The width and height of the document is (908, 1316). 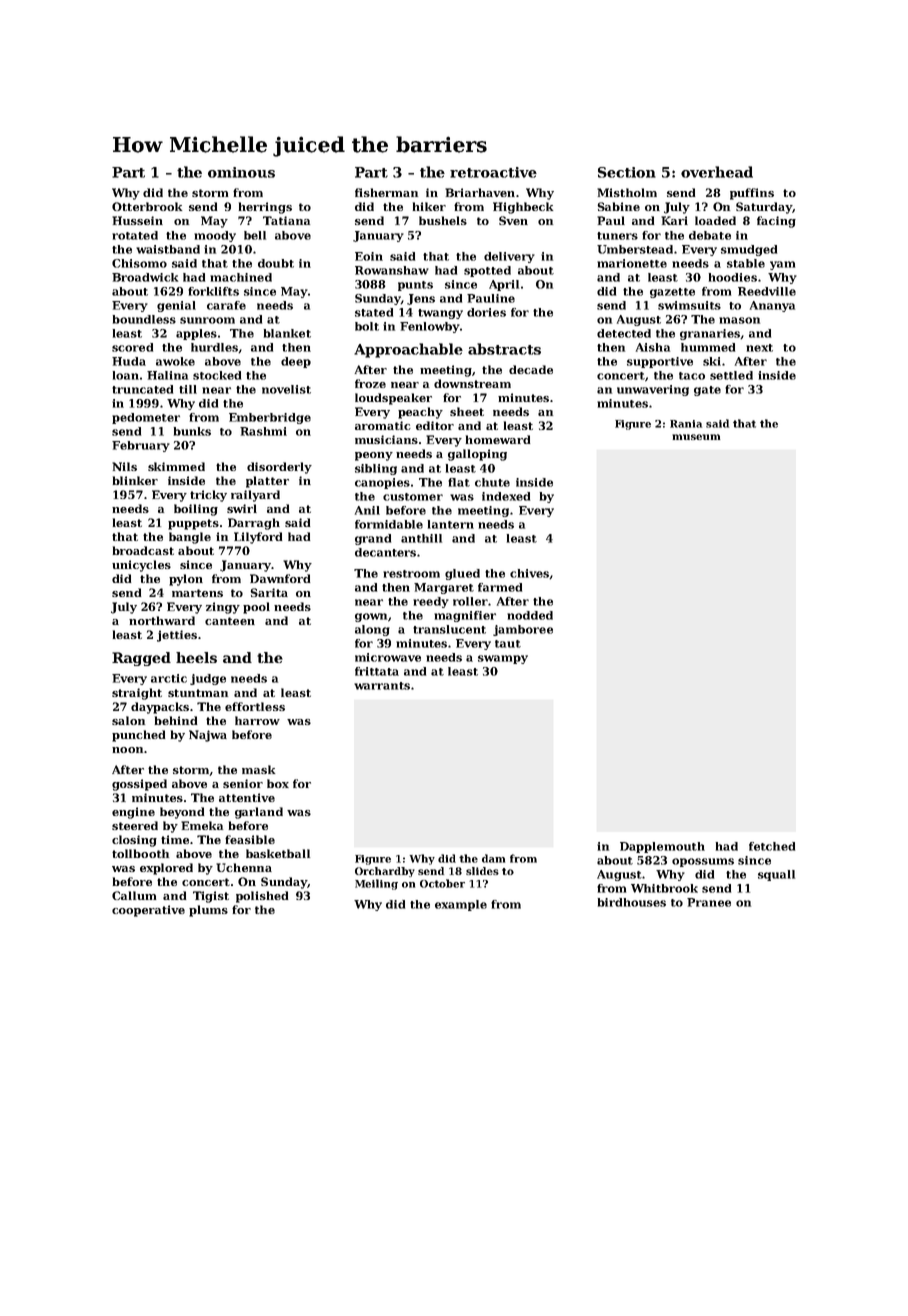 I want to click on warrants, so click(x=382, y=686).
